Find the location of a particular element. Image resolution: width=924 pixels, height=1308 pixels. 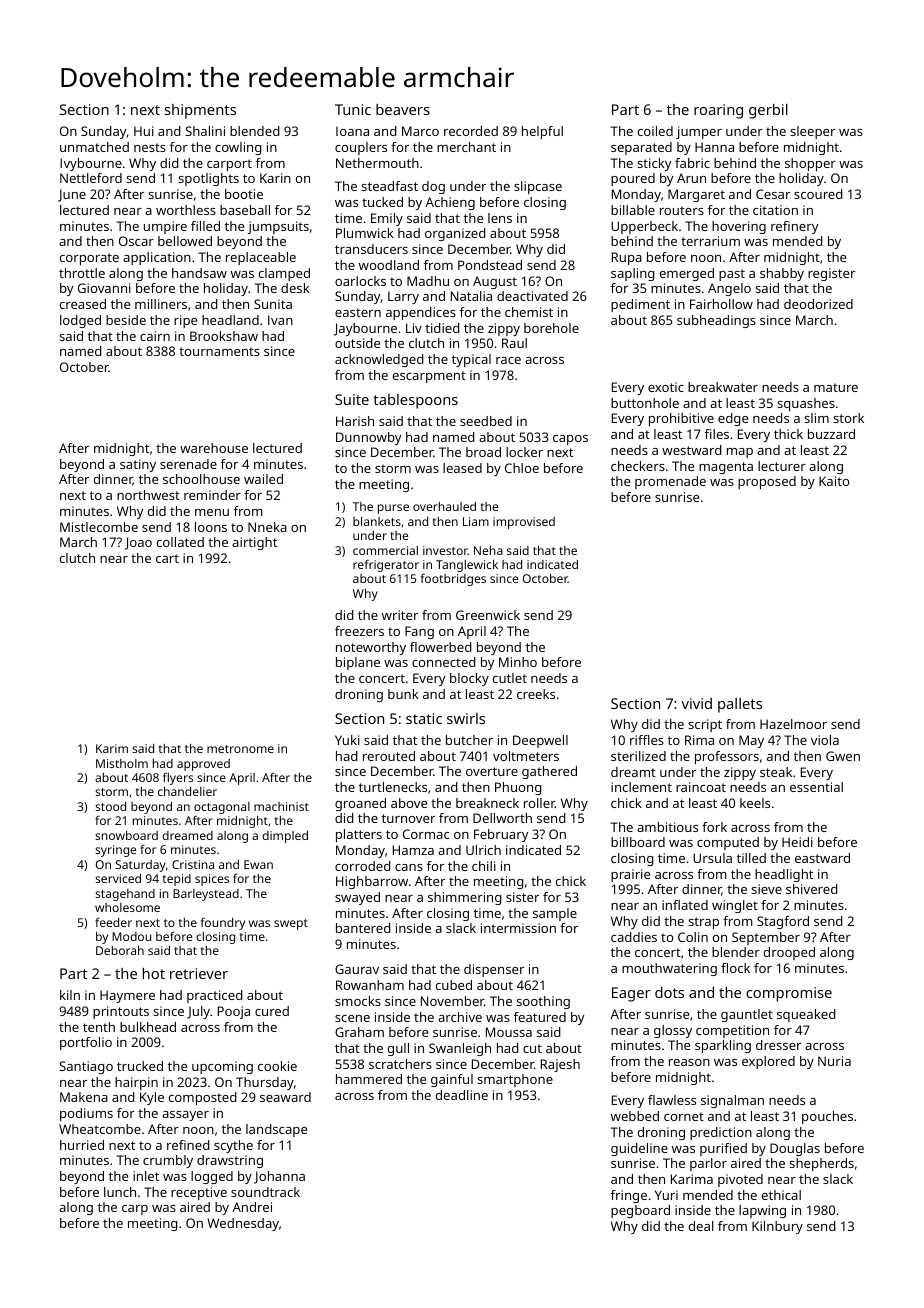

vivid is located at coordinates (696, 703).
